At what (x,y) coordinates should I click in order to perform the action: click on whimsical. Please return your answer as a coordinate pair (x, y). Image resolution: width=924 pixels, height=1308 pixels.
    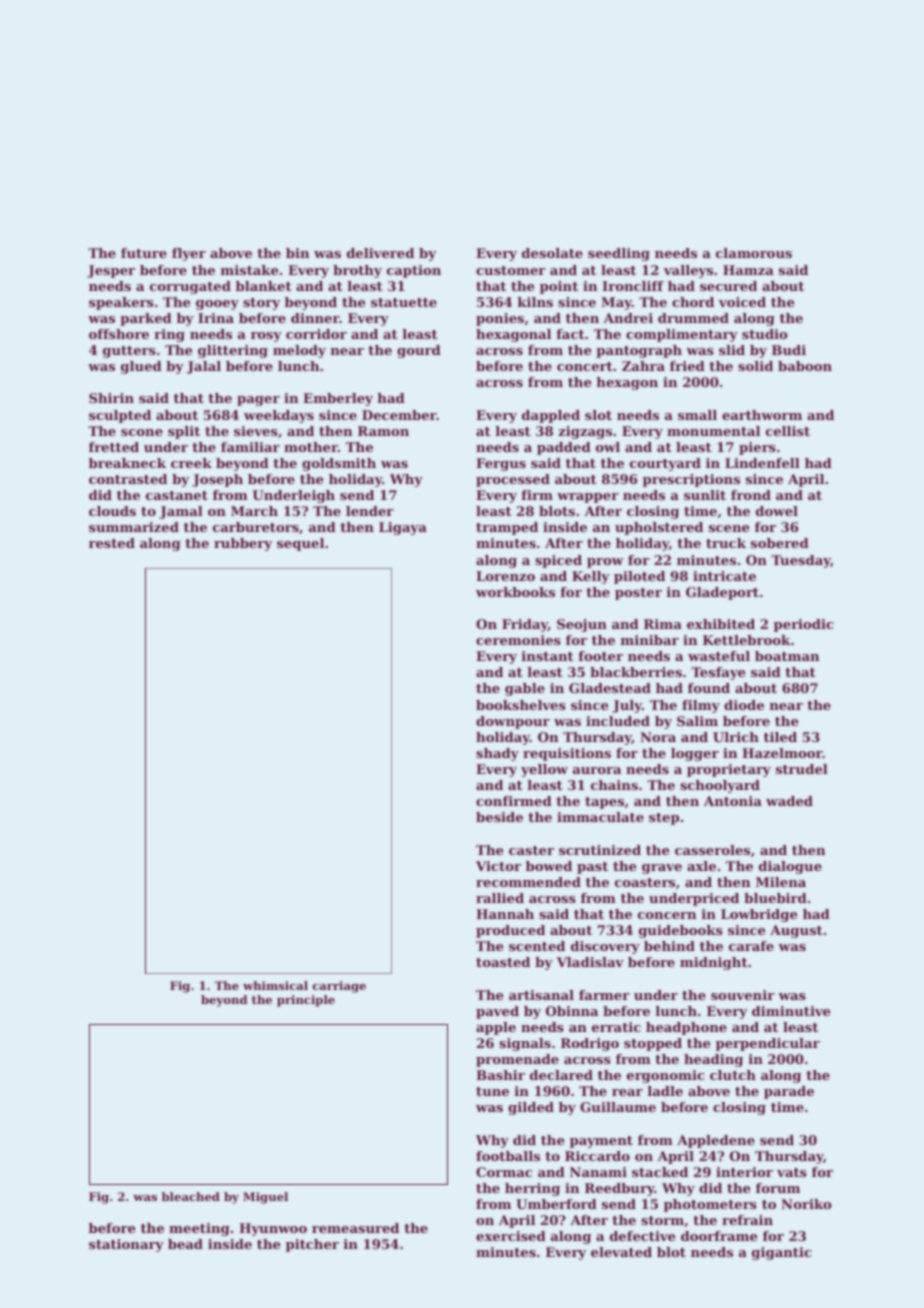
    Looking at the image, I should click on (275, 985).
